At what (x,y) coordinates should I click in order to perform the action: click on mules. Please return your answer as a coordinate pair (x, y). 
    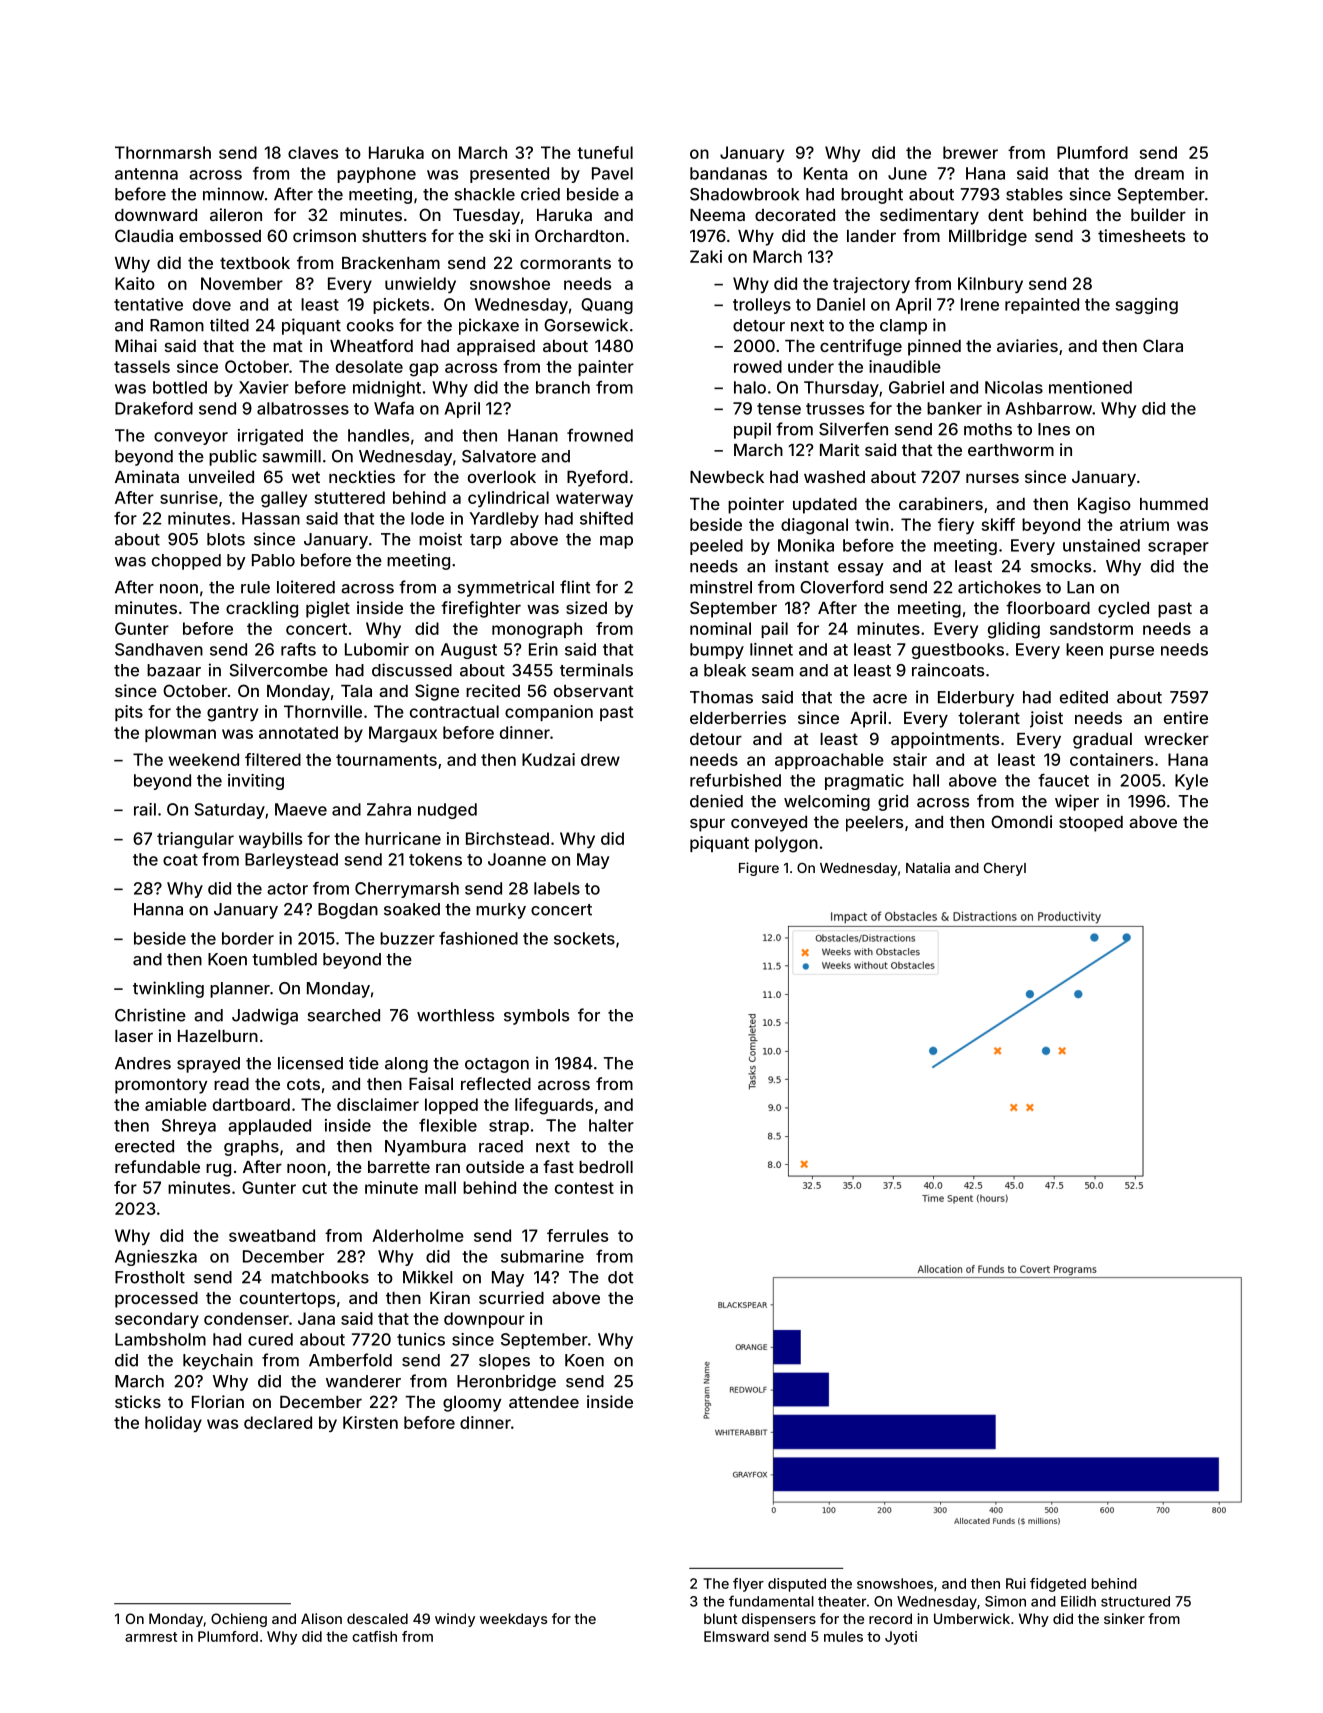
    Looking at the image, I should click on (843, 1636).
